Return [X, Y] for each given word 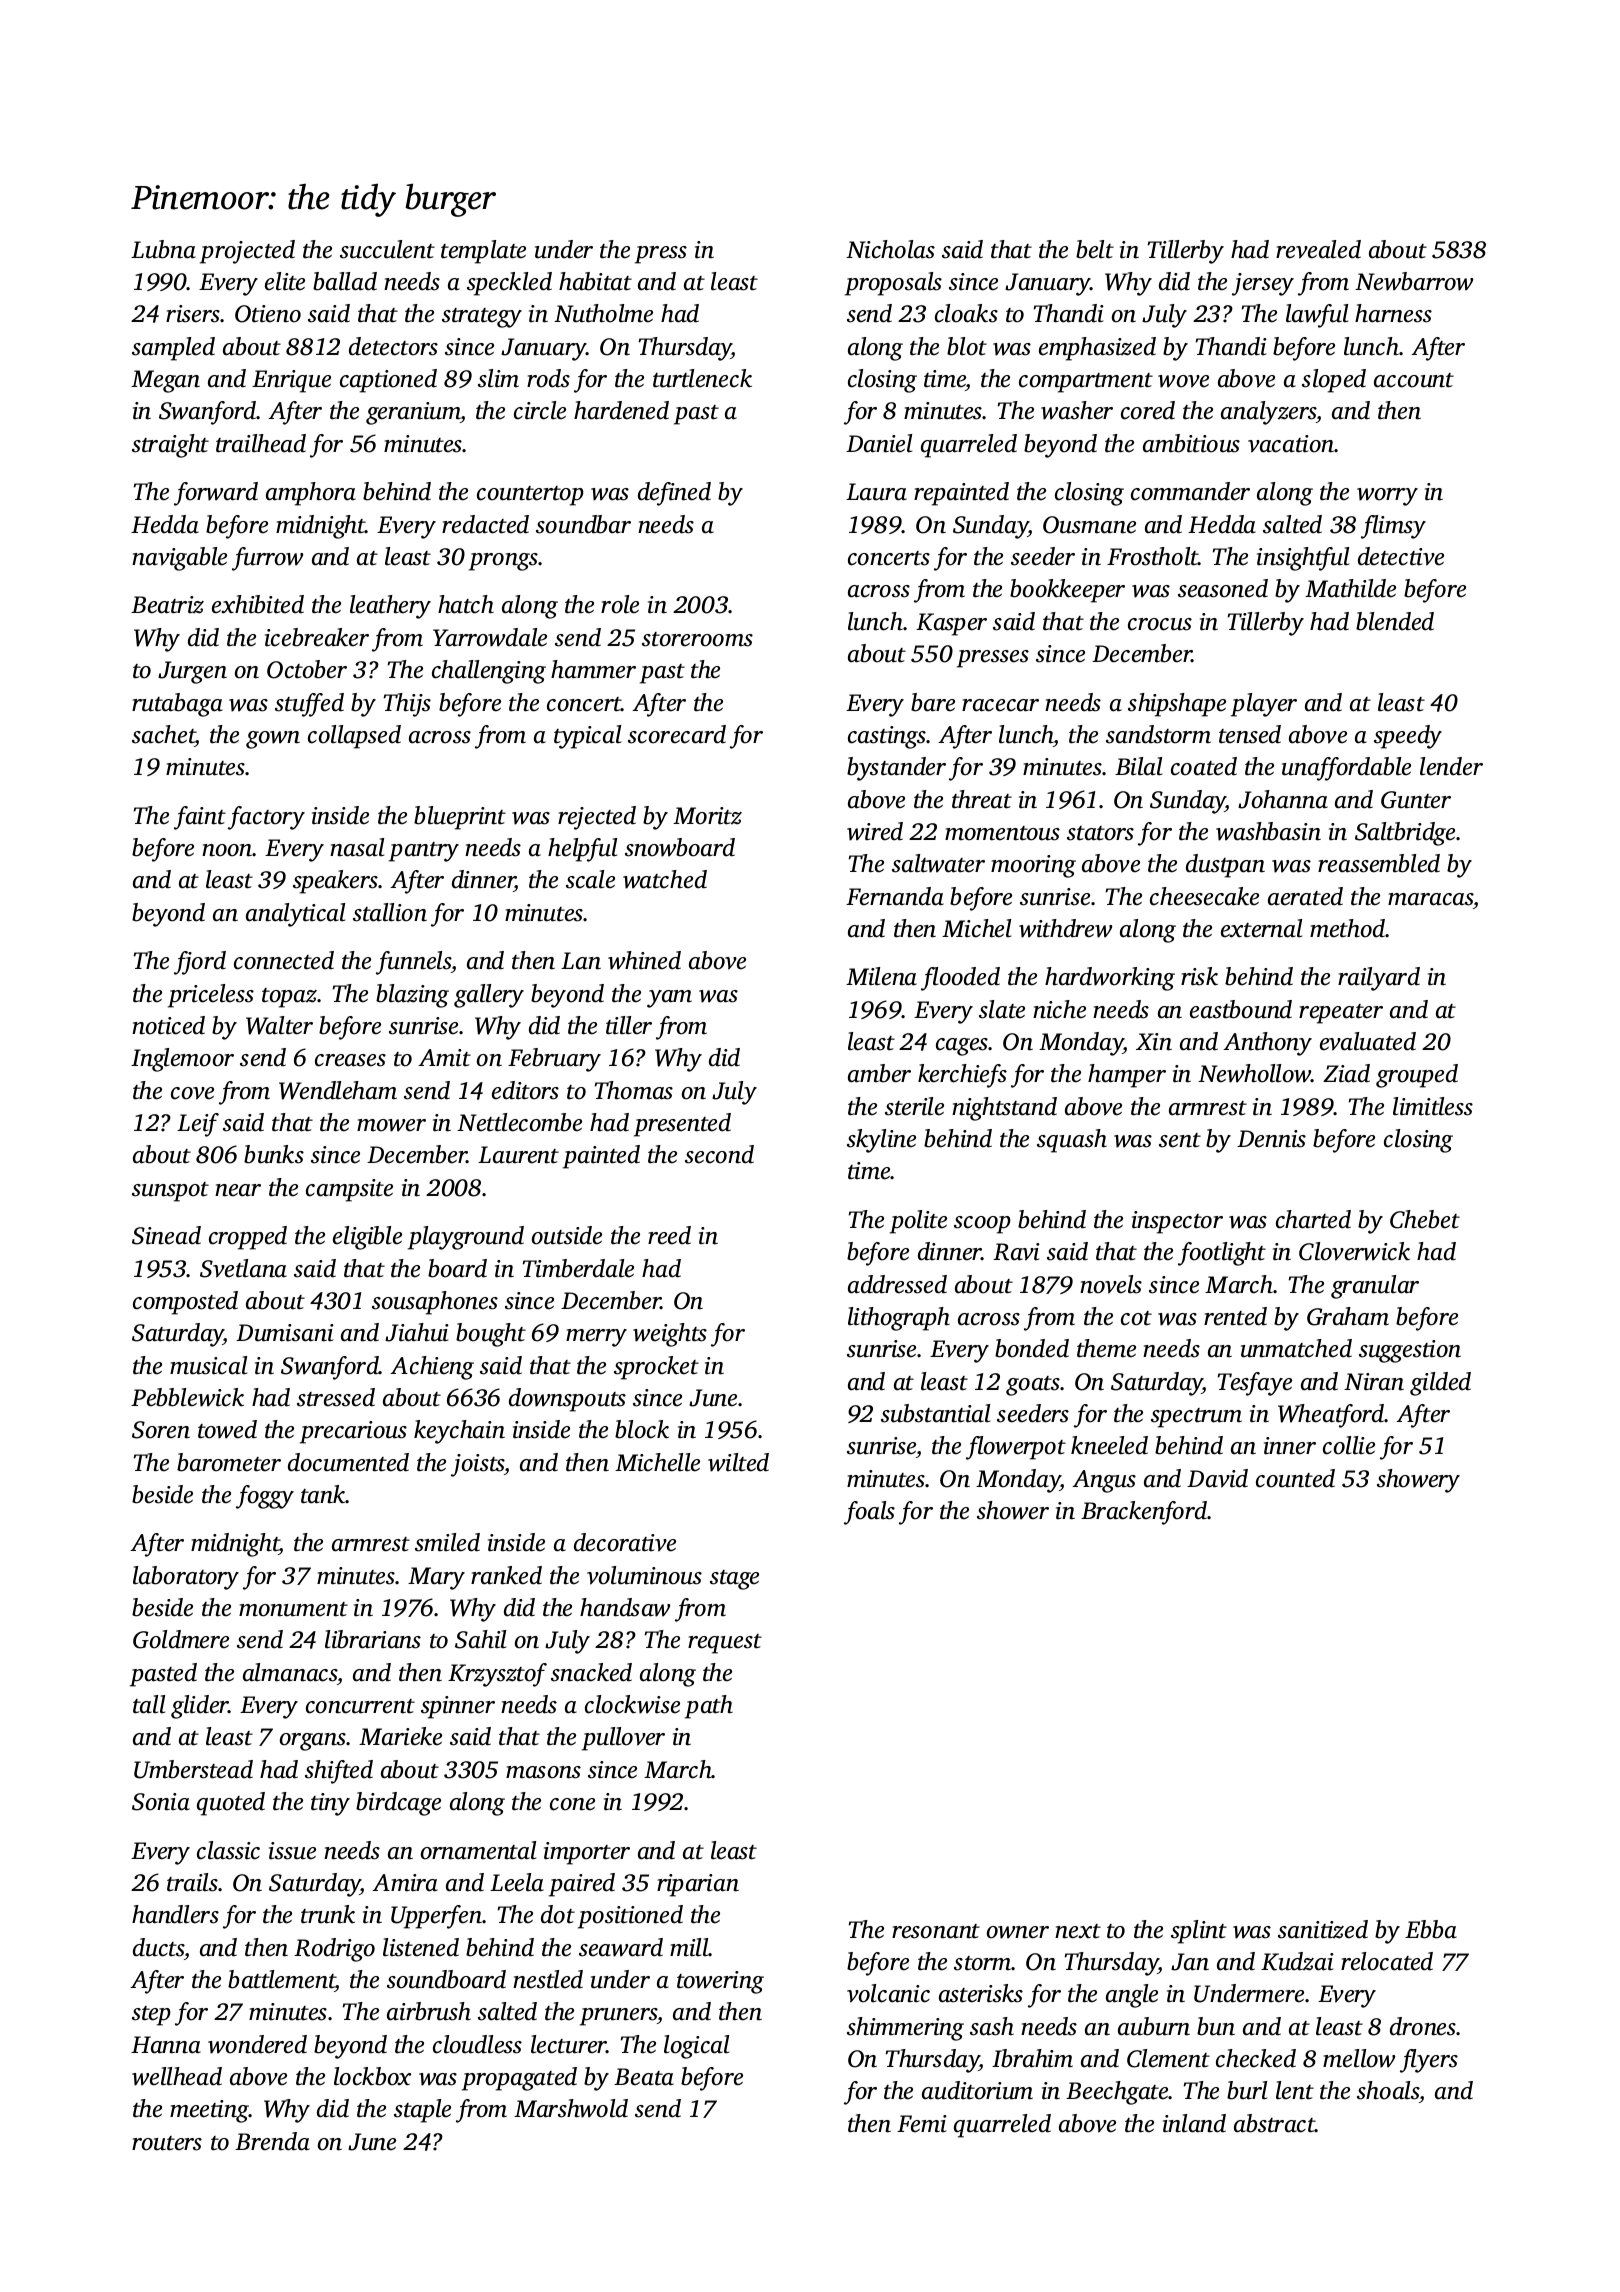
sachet [164, 735]
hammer [593, 669]
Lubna [163, 249]
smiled [447, 1542]
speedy [1408, 737]
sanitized [1323, 1929]
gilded [1440, 1384]
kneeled [1109, 1445]
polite [918, 1222]
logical [696, 2047]
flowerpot [1016, 1448]
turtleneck [702, 378]
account [1414, 380]
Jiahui [417, 1332]
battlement [281, 1979]
